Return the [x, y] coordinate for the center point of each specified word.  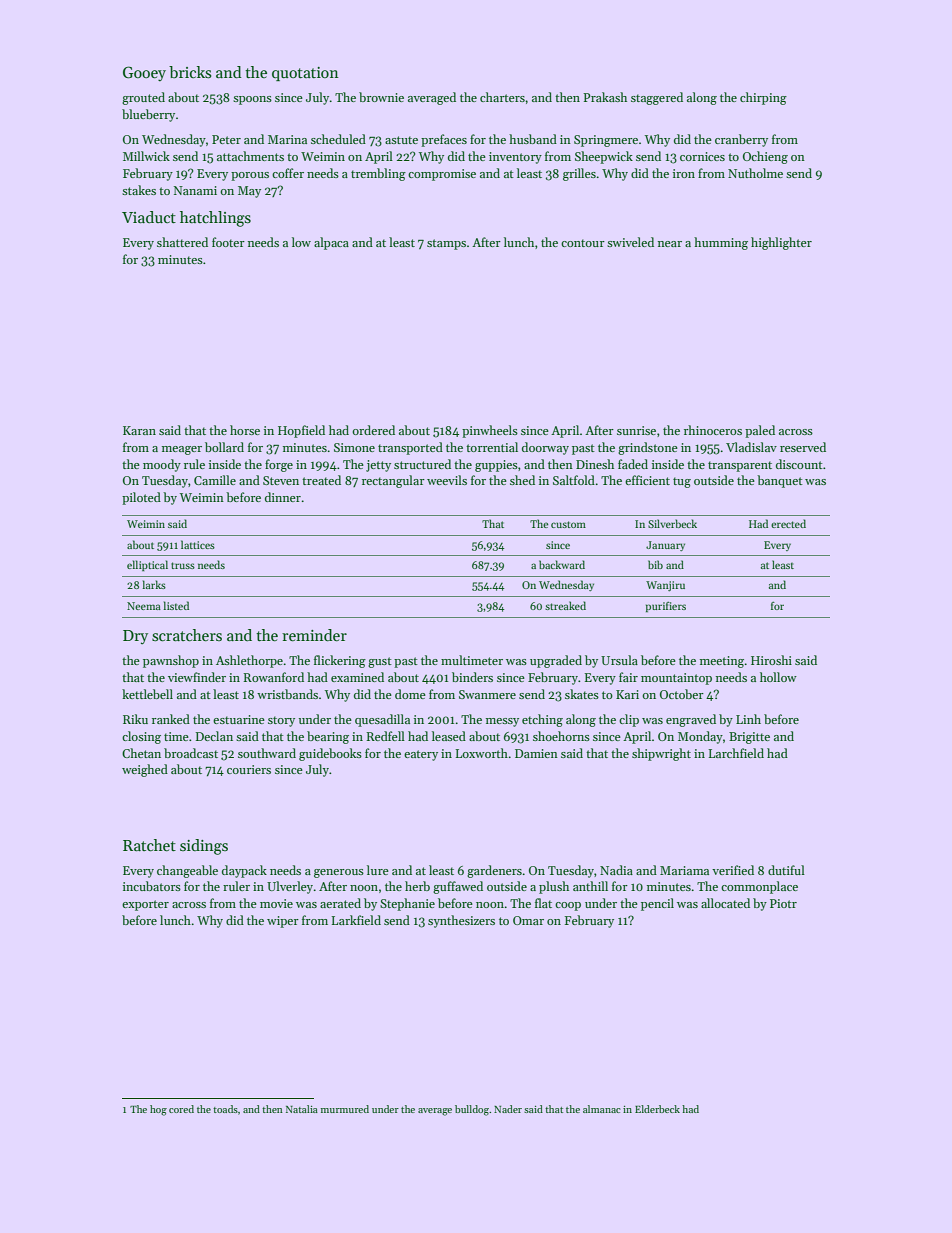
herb [417, 886]
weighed [145, 770]
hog [158, 1110]
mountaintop [676, 679]
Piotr [783, 903]
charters [502, 97]
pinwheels [490, 431]
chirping [763, 98]
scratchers [187, 635]
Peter [226, 139]
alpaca [331, 243]
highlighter [781, 243]
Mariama [684, 870]
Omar [528, 920]
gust [380, 662]
